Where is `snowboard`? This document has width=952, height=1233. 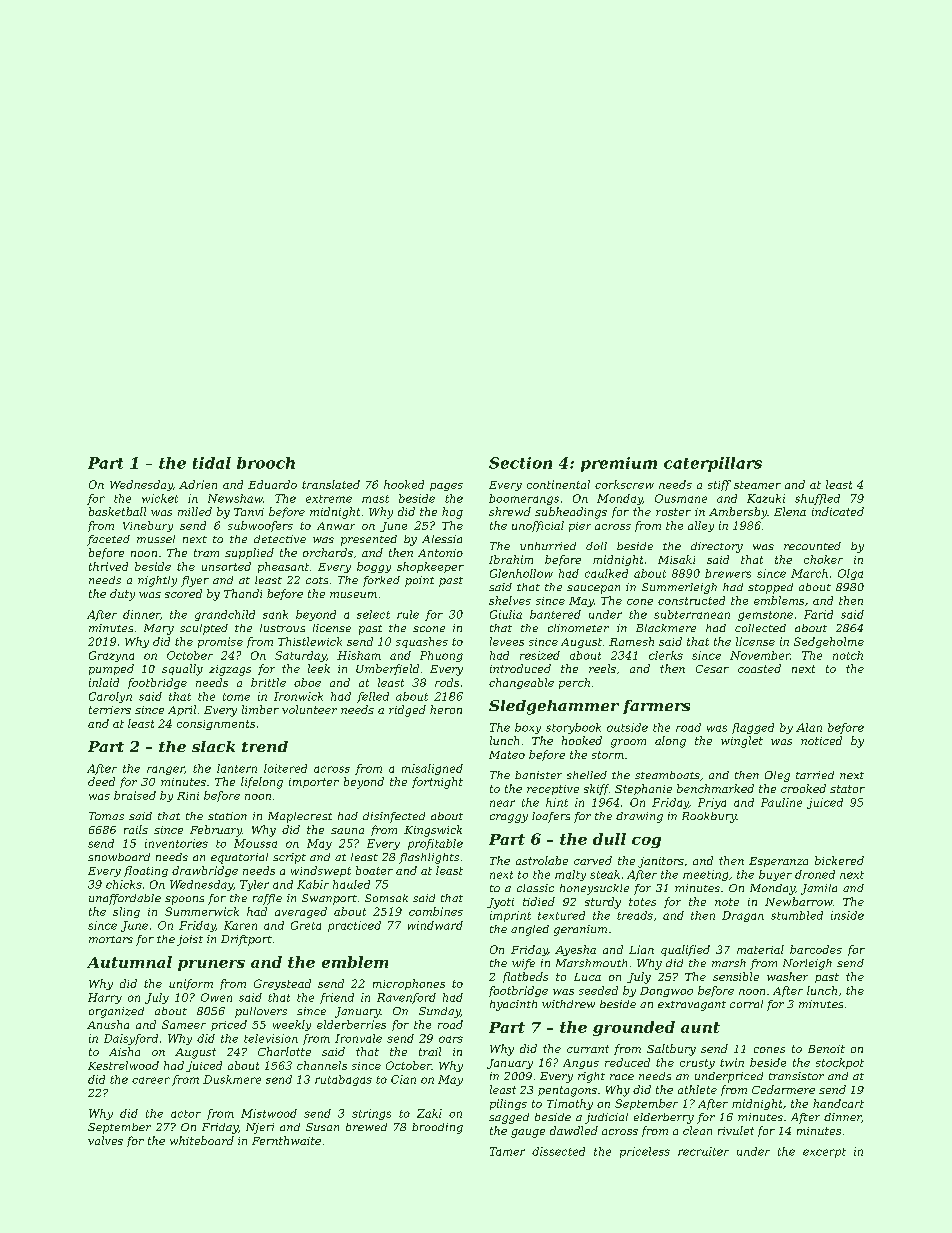 snowboard is located at coordinates (119, 857).
